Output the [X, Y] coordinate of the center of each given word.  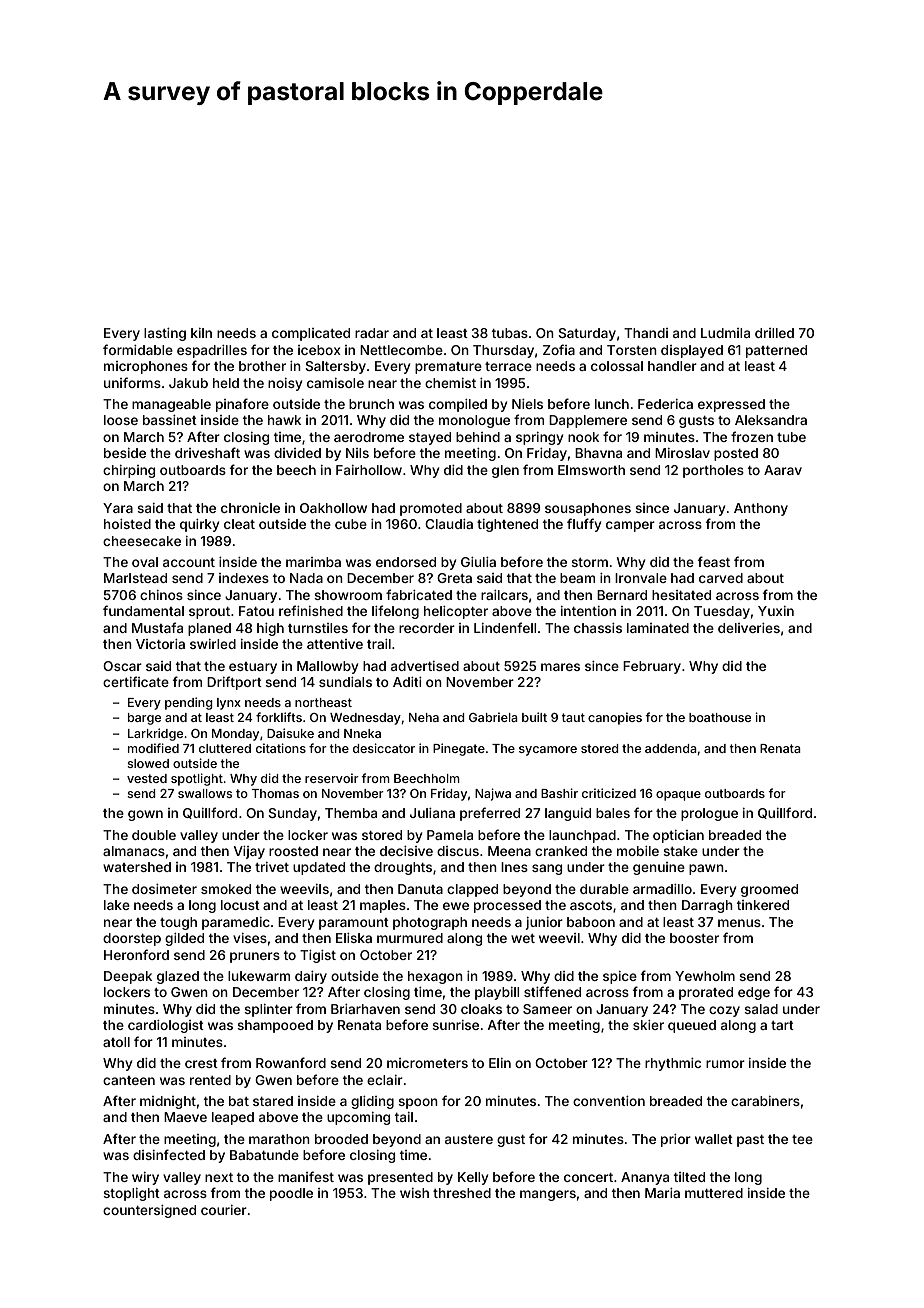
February [652, 667]
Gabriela [493, 717]
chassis [598, 628]
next [219, 1177]
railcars [504, 595]
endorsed [406, 562]
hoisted [127, 524]
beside [125, 453]
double [154, 835]
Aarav [783, 470]
